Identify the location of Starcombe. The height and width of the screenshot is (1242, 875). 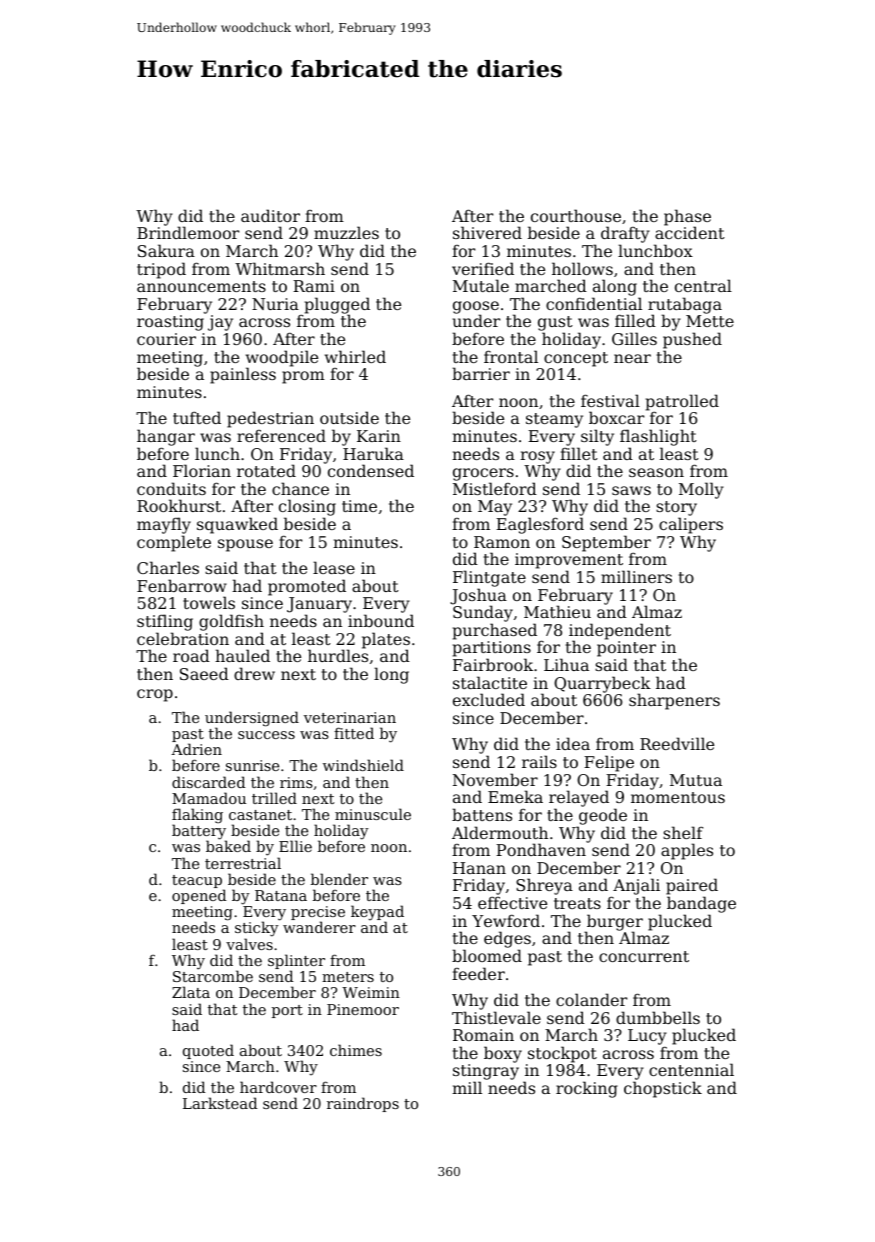
(213, 976).
